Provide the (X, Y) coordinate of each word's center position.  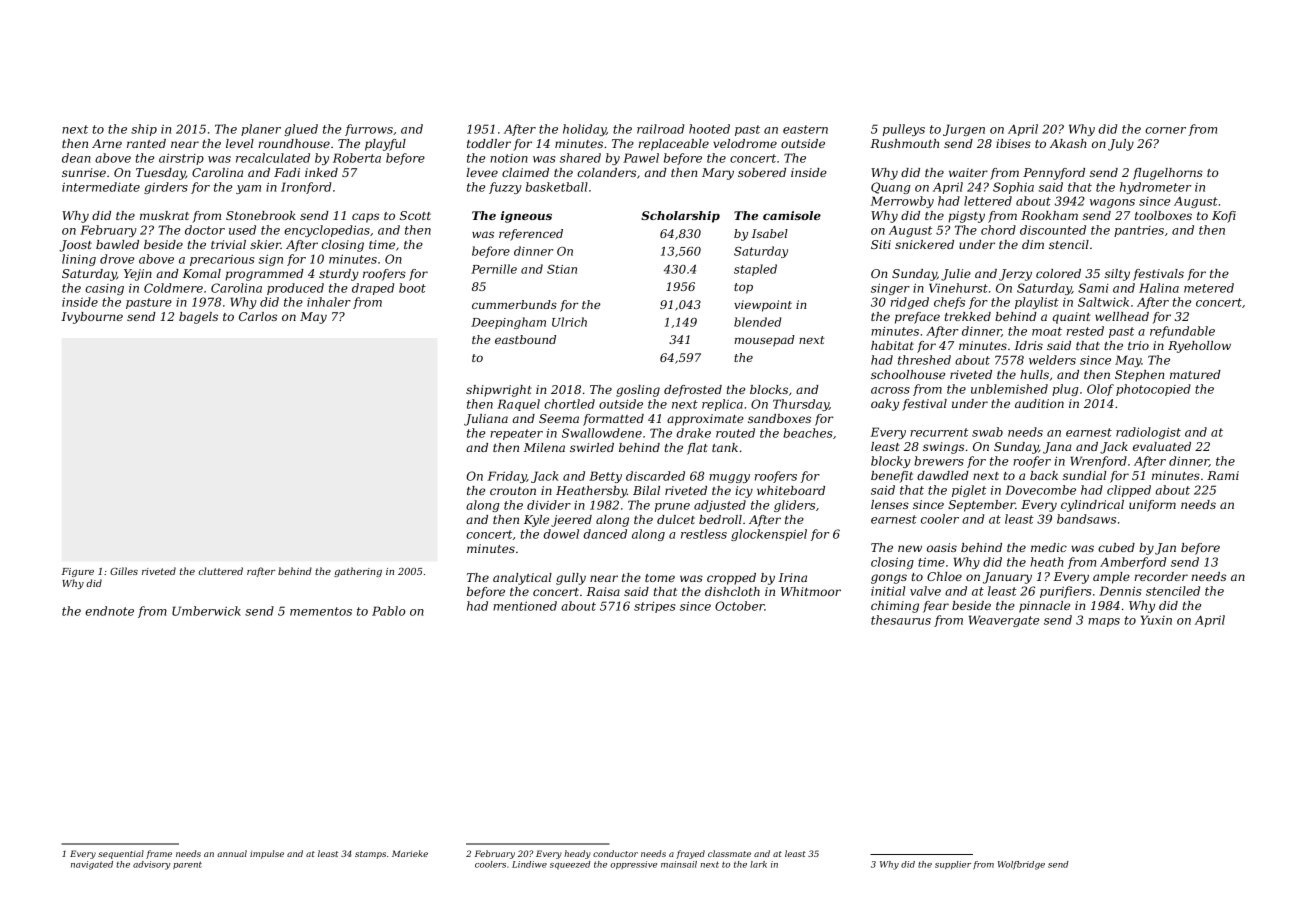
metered (1209, 288)
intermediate (101, 187)
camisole (792, 215)
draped (373, 289)
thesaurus (901, 620)
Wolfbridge (1021, 865)
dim (1033, 244)
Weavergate (1004, 621)
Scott (415, 215)
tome (660, 578)
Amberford (1133, 563)
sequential (121, 854)
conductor (615, 853)
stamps (370, 855)
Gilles (124, 571)
